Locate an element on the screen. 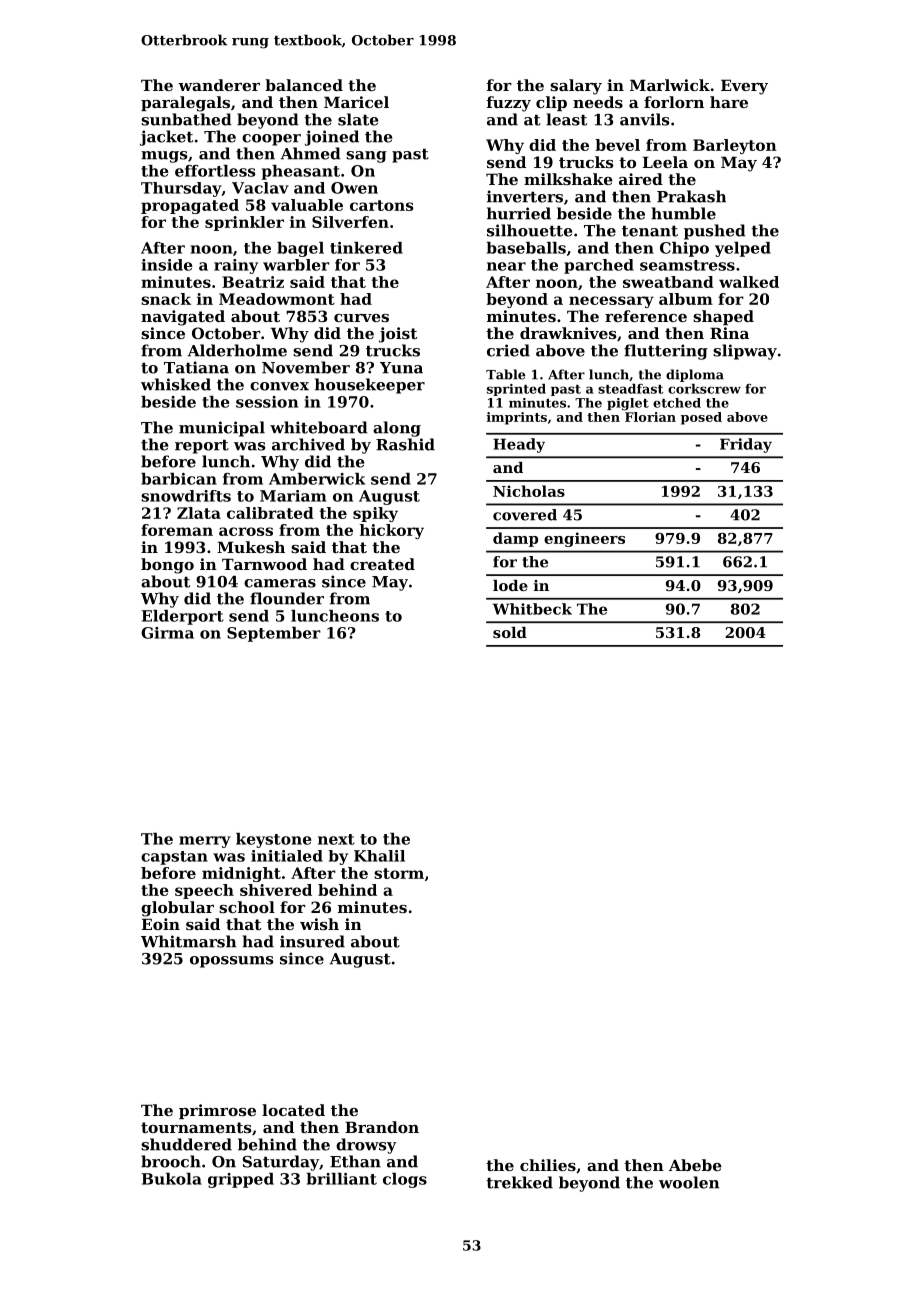 This screenshot has height=1311, width=924. chilies is located at coordinates (548, 1165).
